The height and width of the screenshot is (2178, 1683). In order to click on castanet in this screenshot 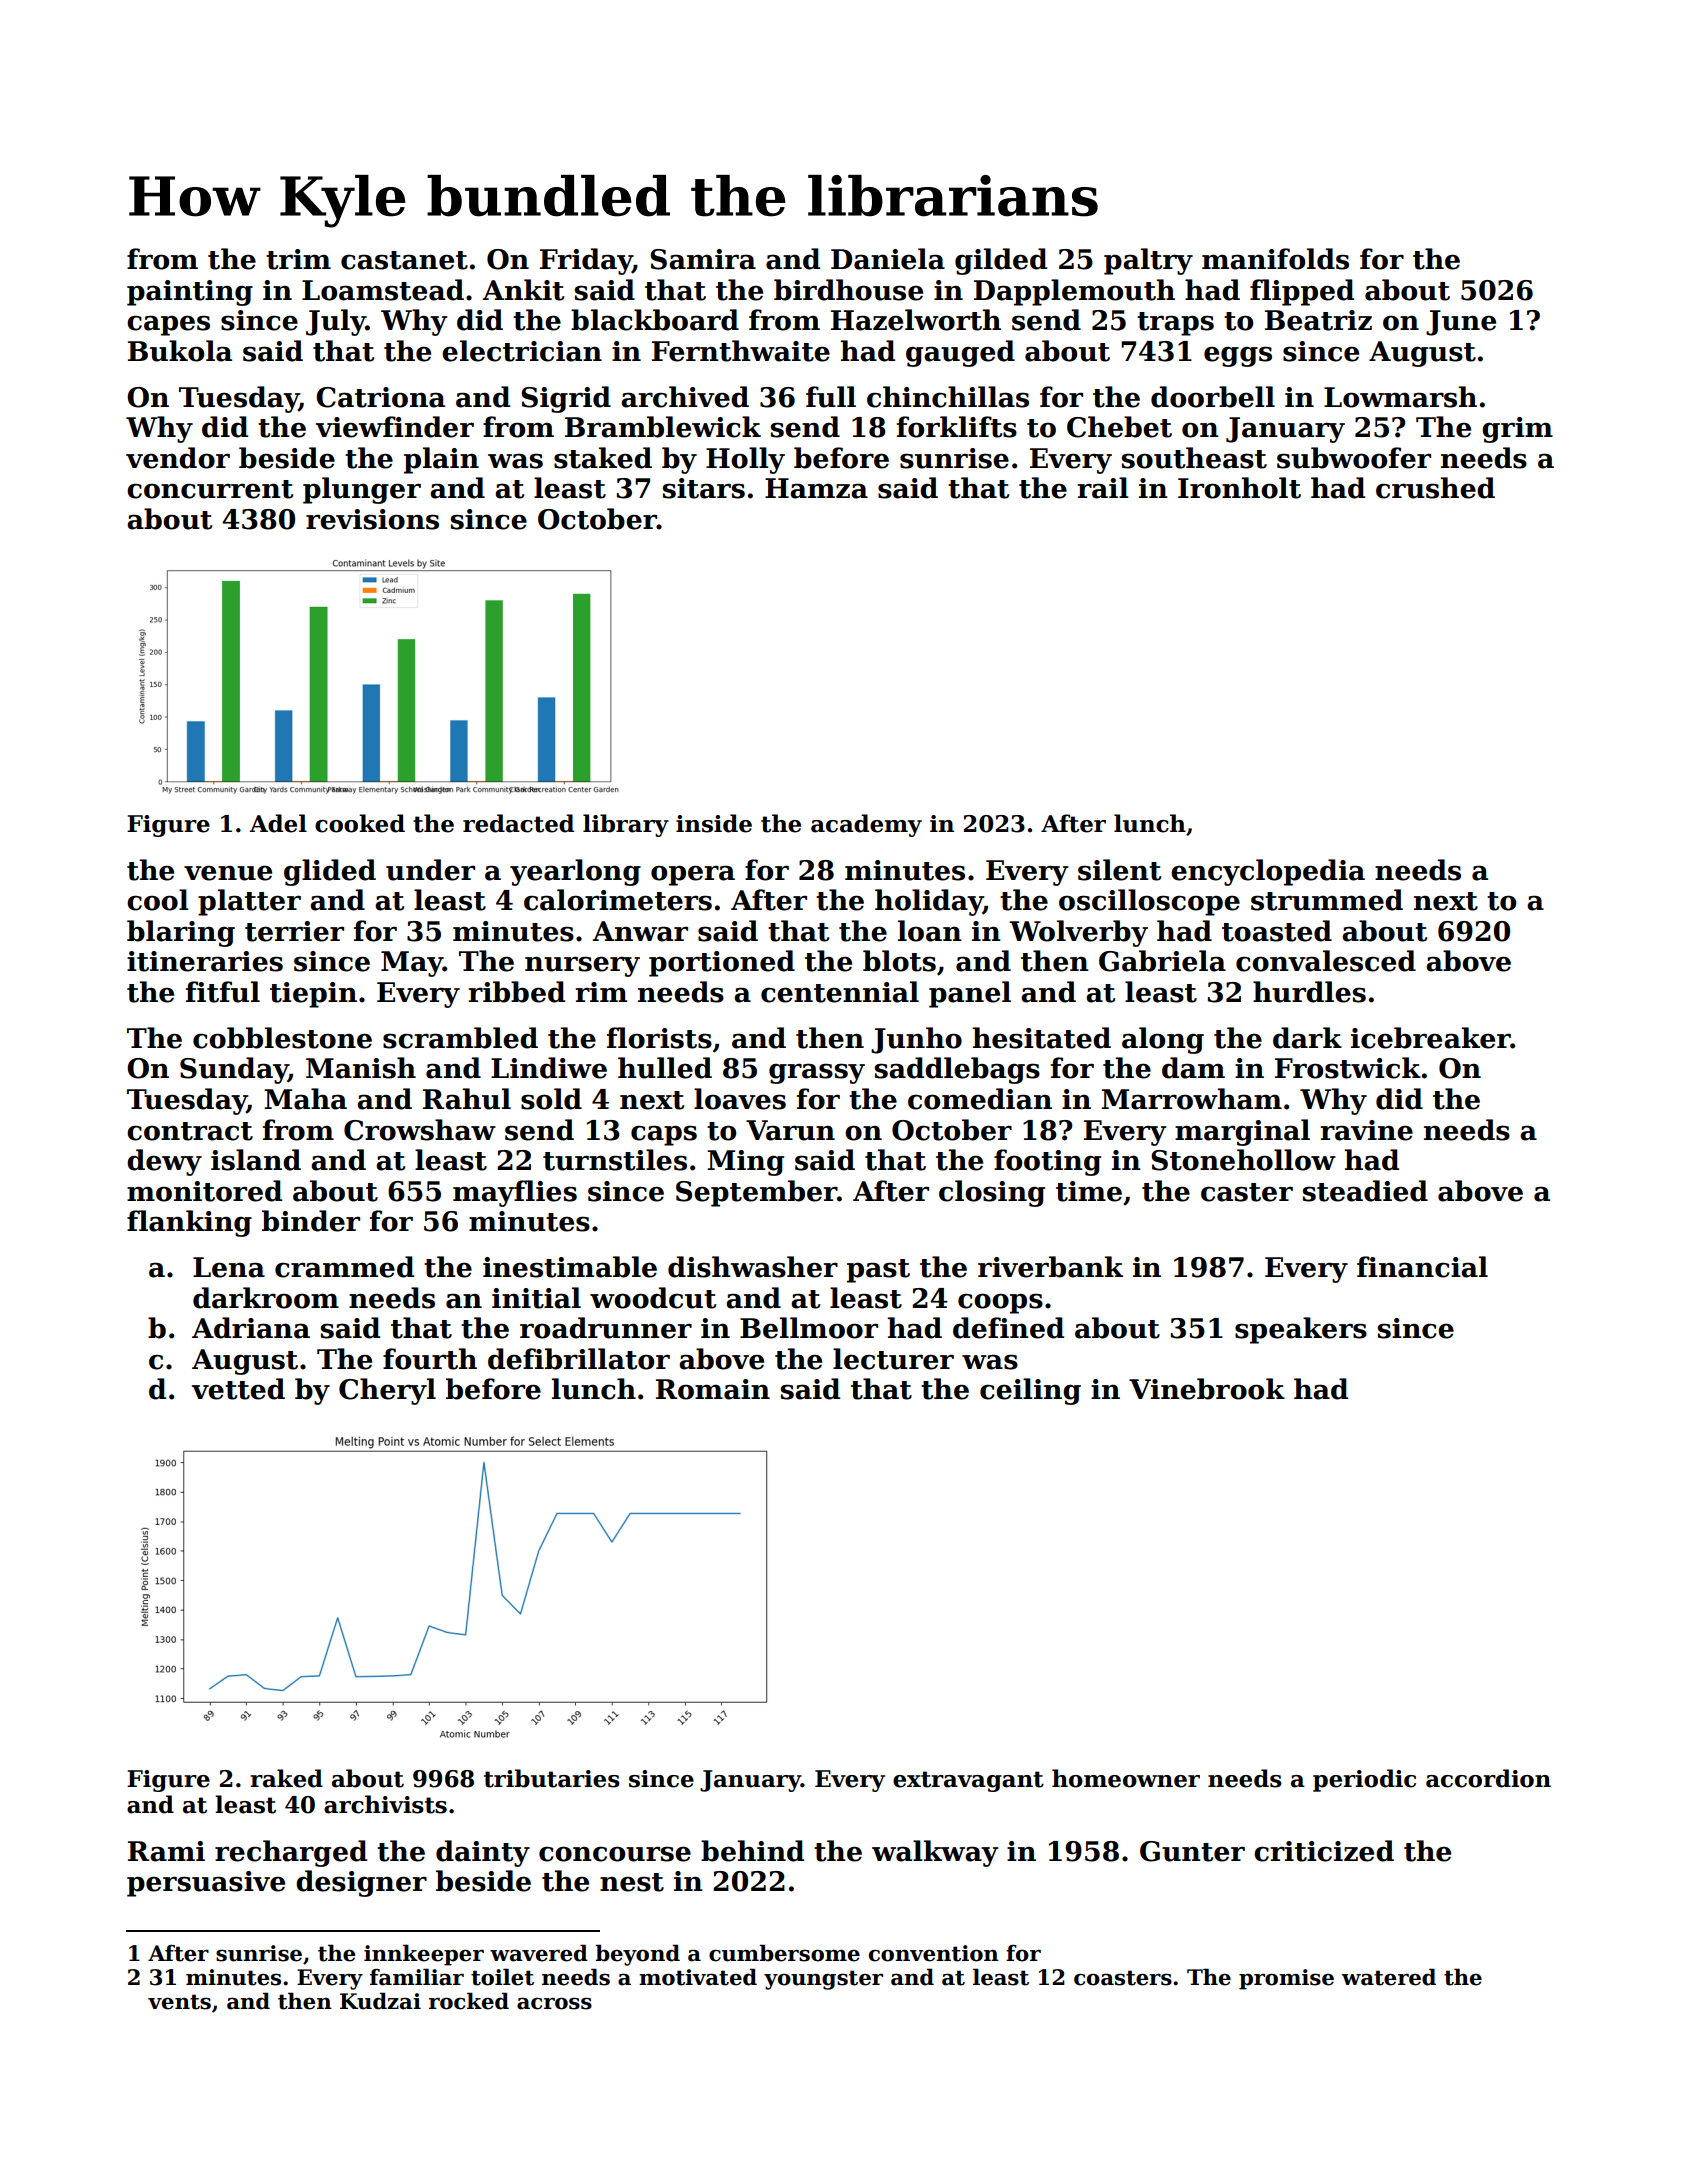, I will do `click(404, 260)`.
